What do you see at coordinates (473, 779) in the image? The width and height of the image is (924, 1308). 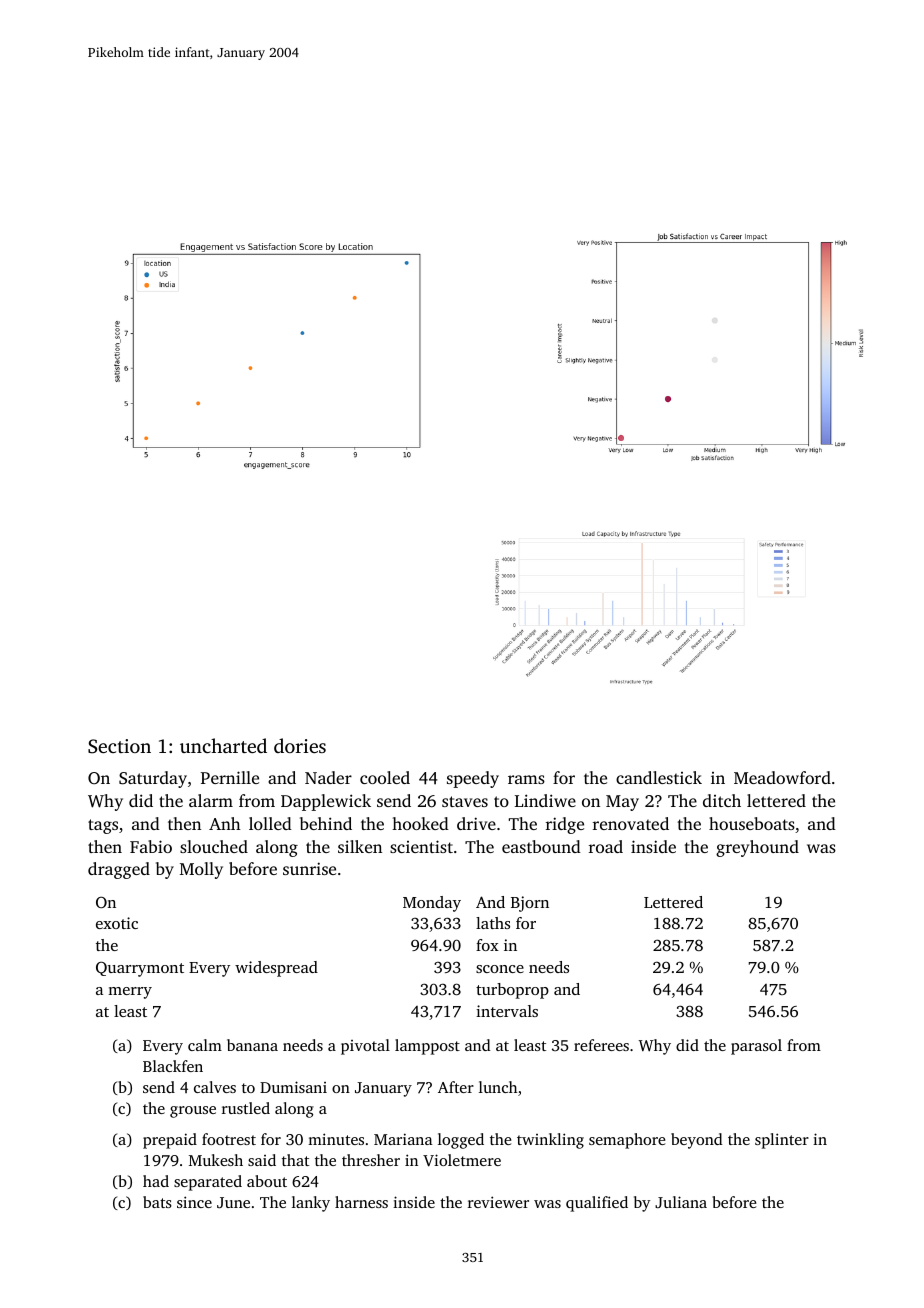 I see `speedy` at bounding box center [473, 779].
